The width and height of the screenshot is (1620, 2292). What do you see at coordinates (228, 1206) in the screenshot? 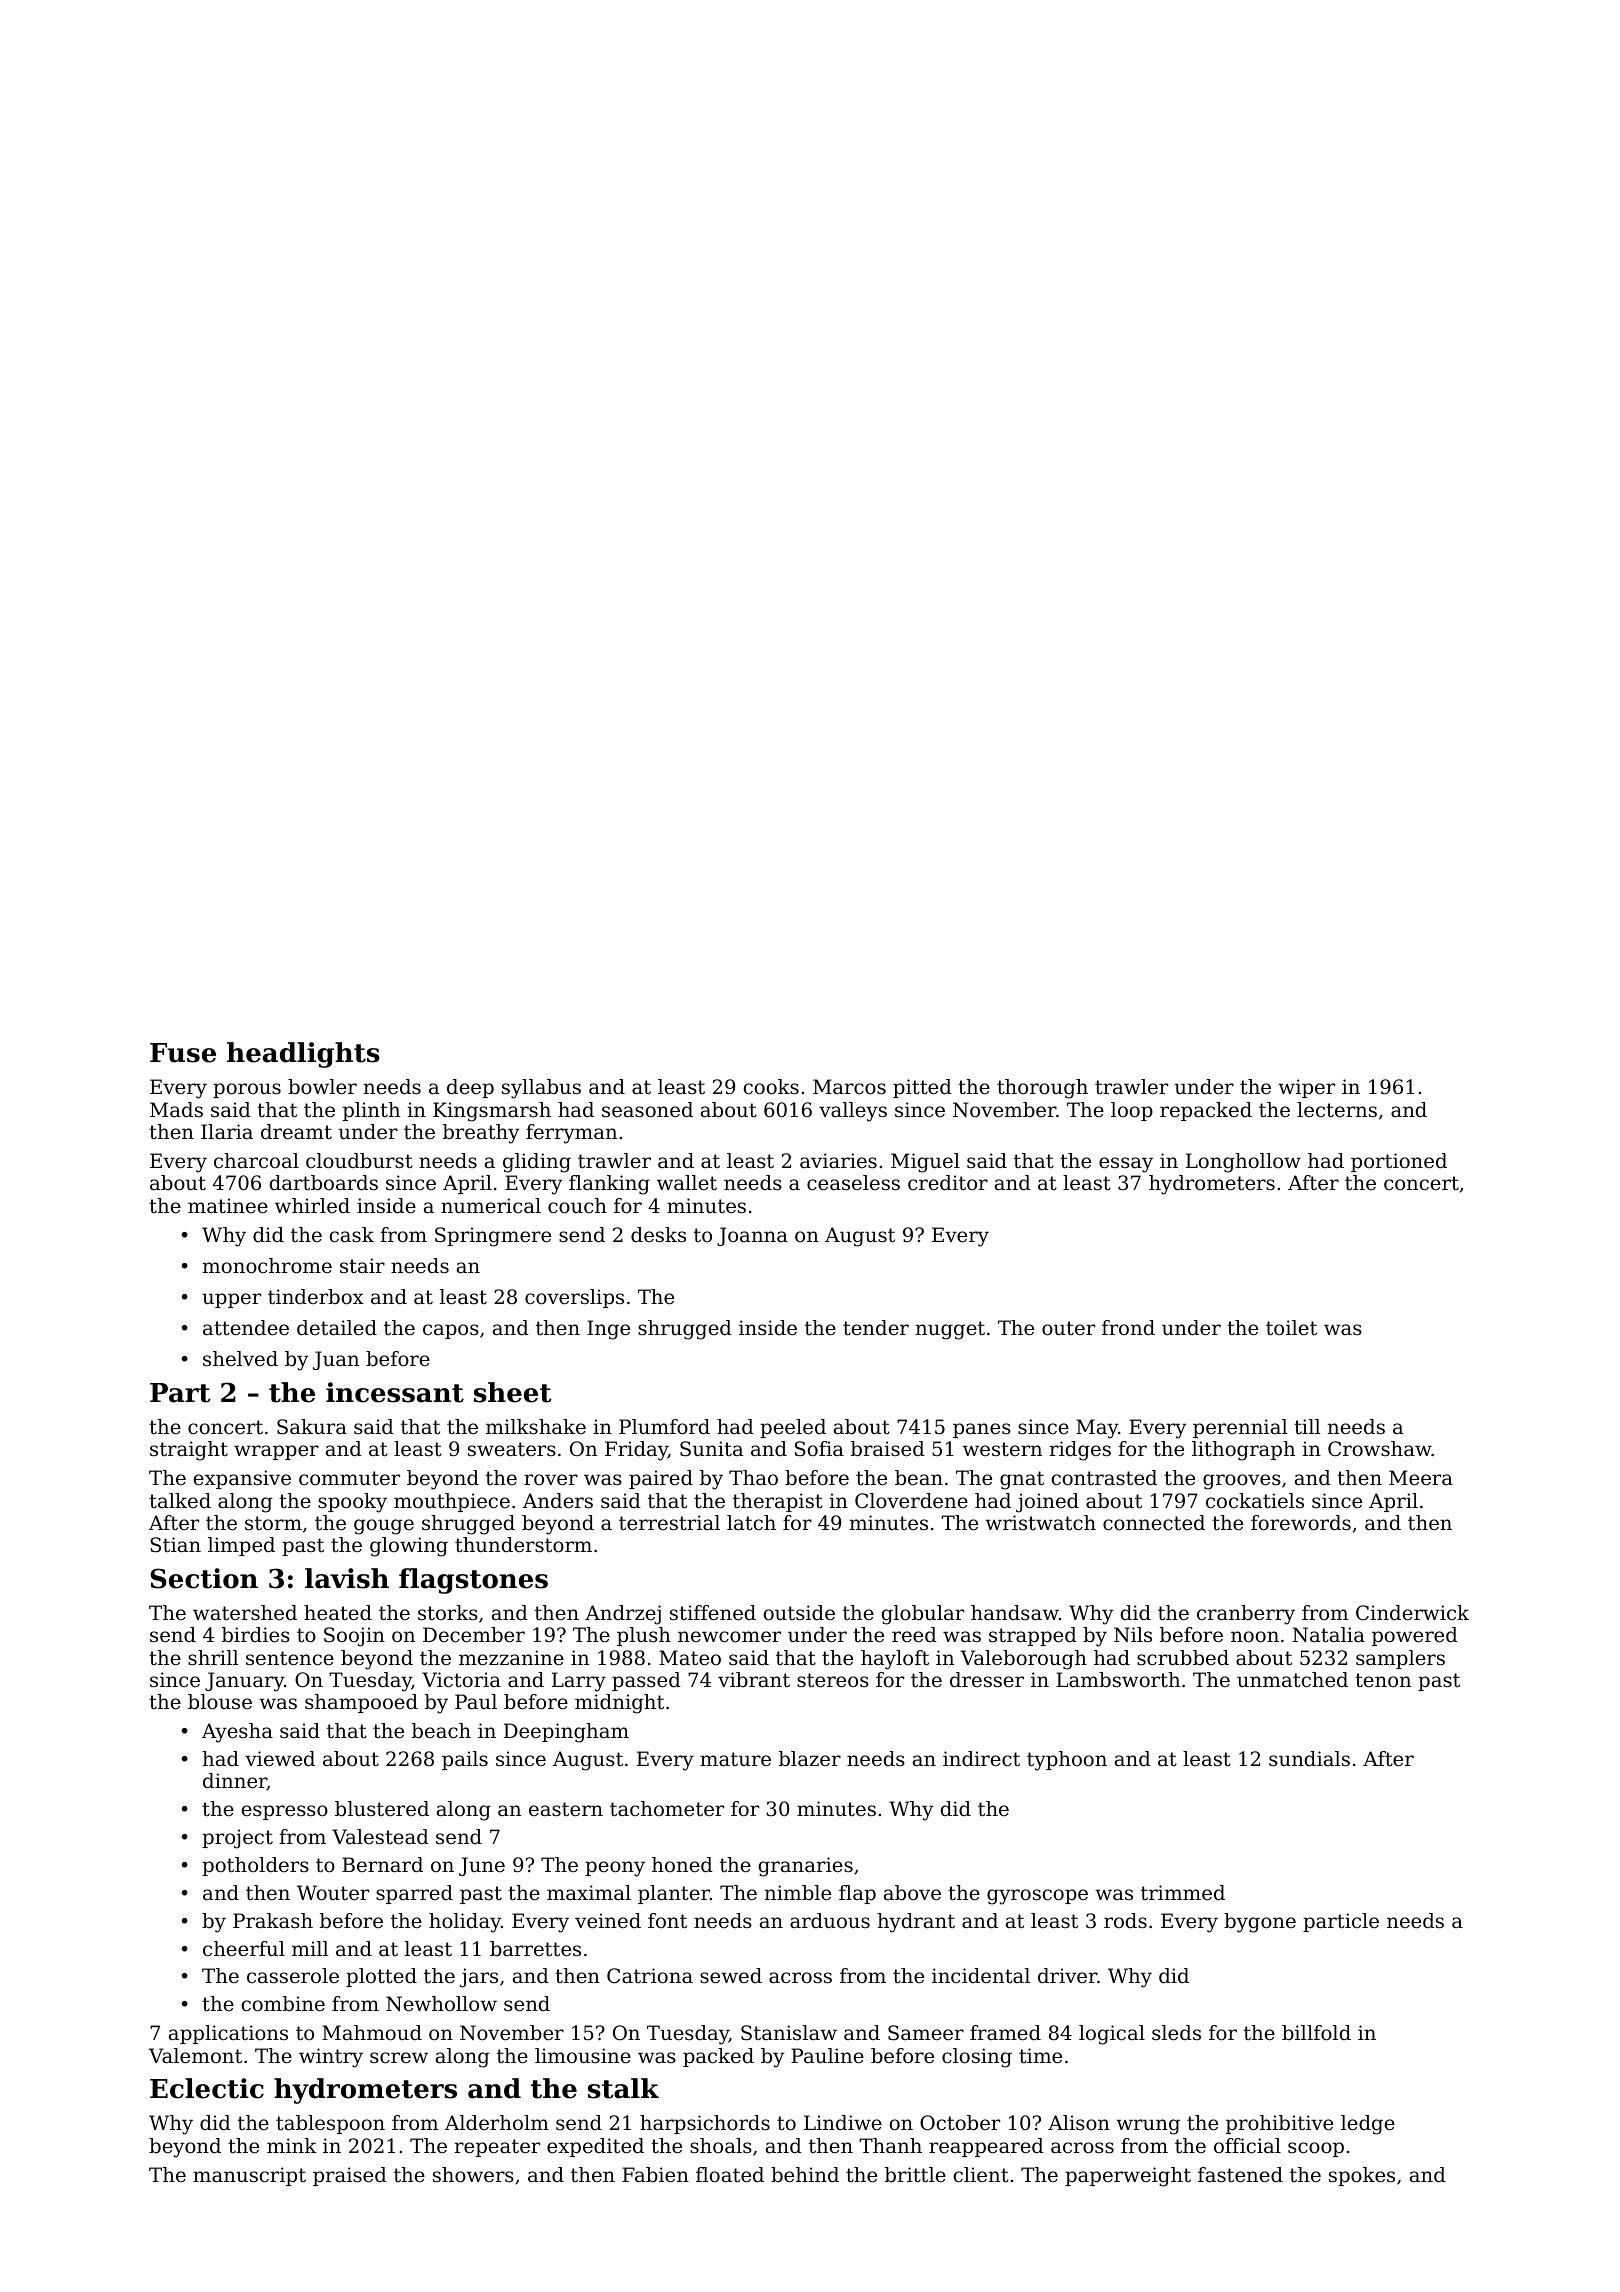
I see `matinee` at bounding box center [228, 1206].
